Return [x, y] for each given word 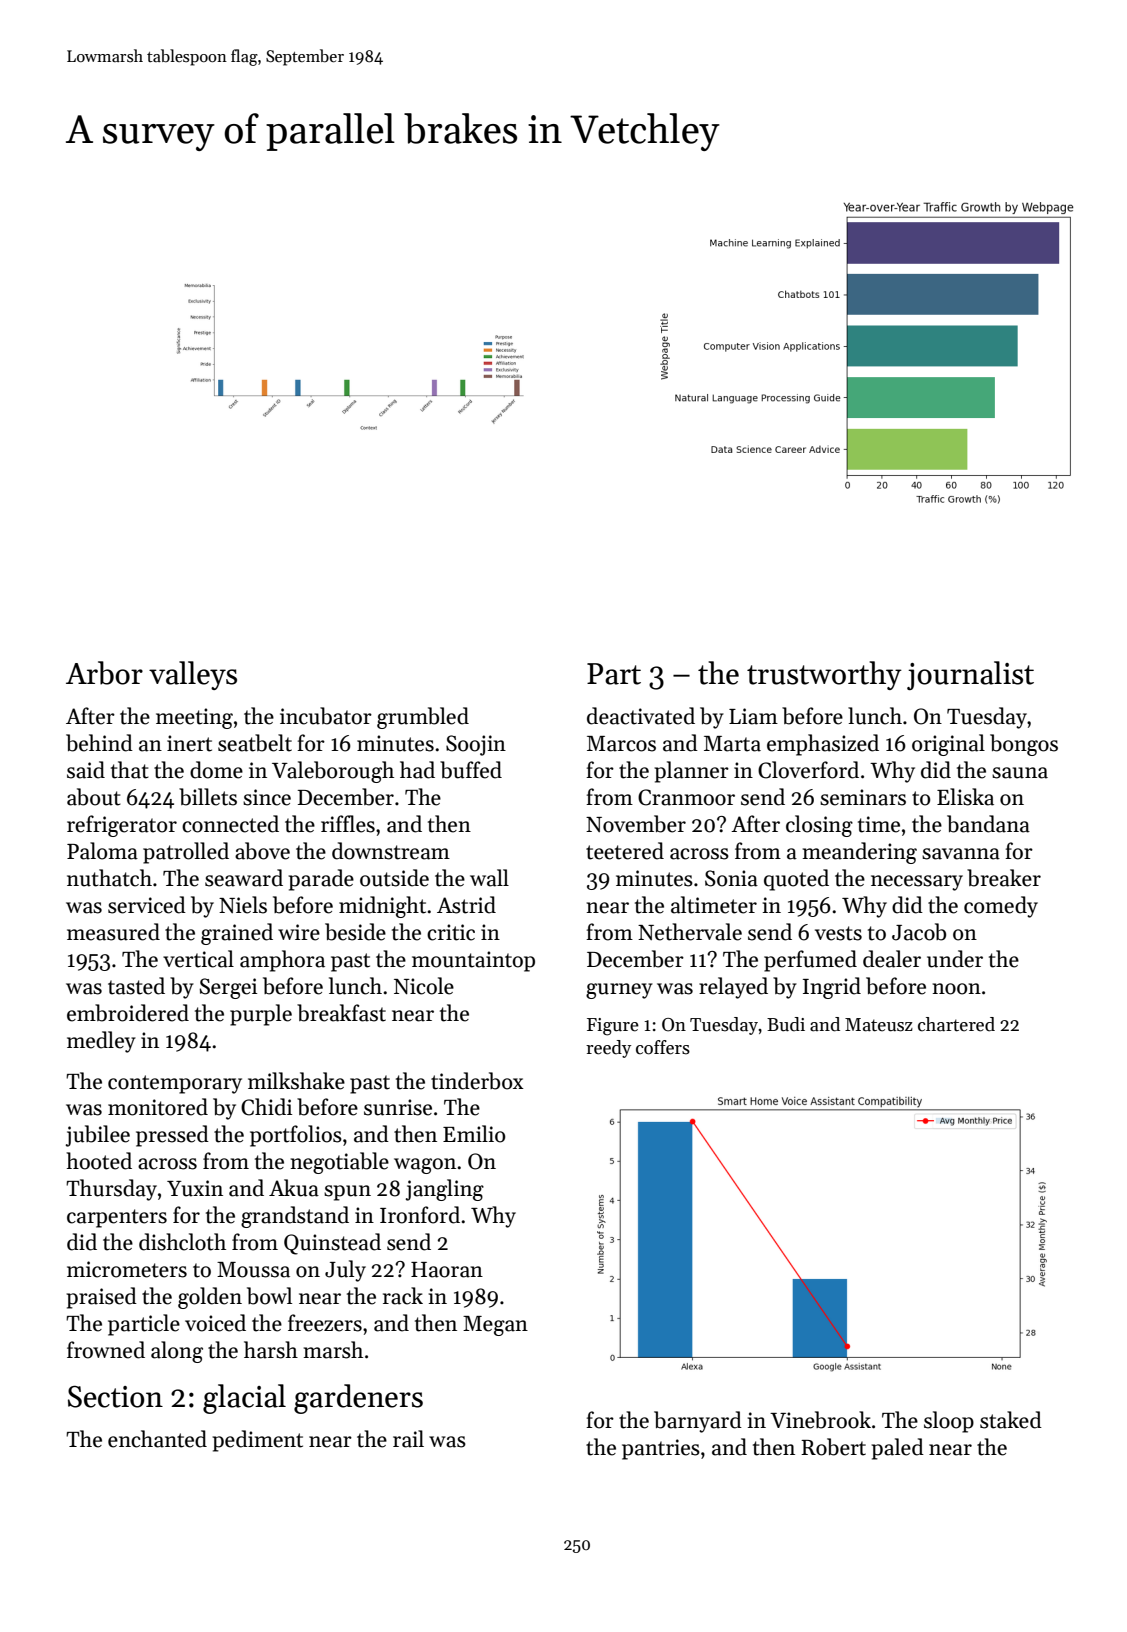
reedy [608, 1049]
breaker [1004, 878]
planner [692, 772]
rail [408, 1439]
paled [898, 1449]
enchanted [157, 1439]
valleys [193, 675]
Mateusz [879, 1025]
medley [101, 1042]
